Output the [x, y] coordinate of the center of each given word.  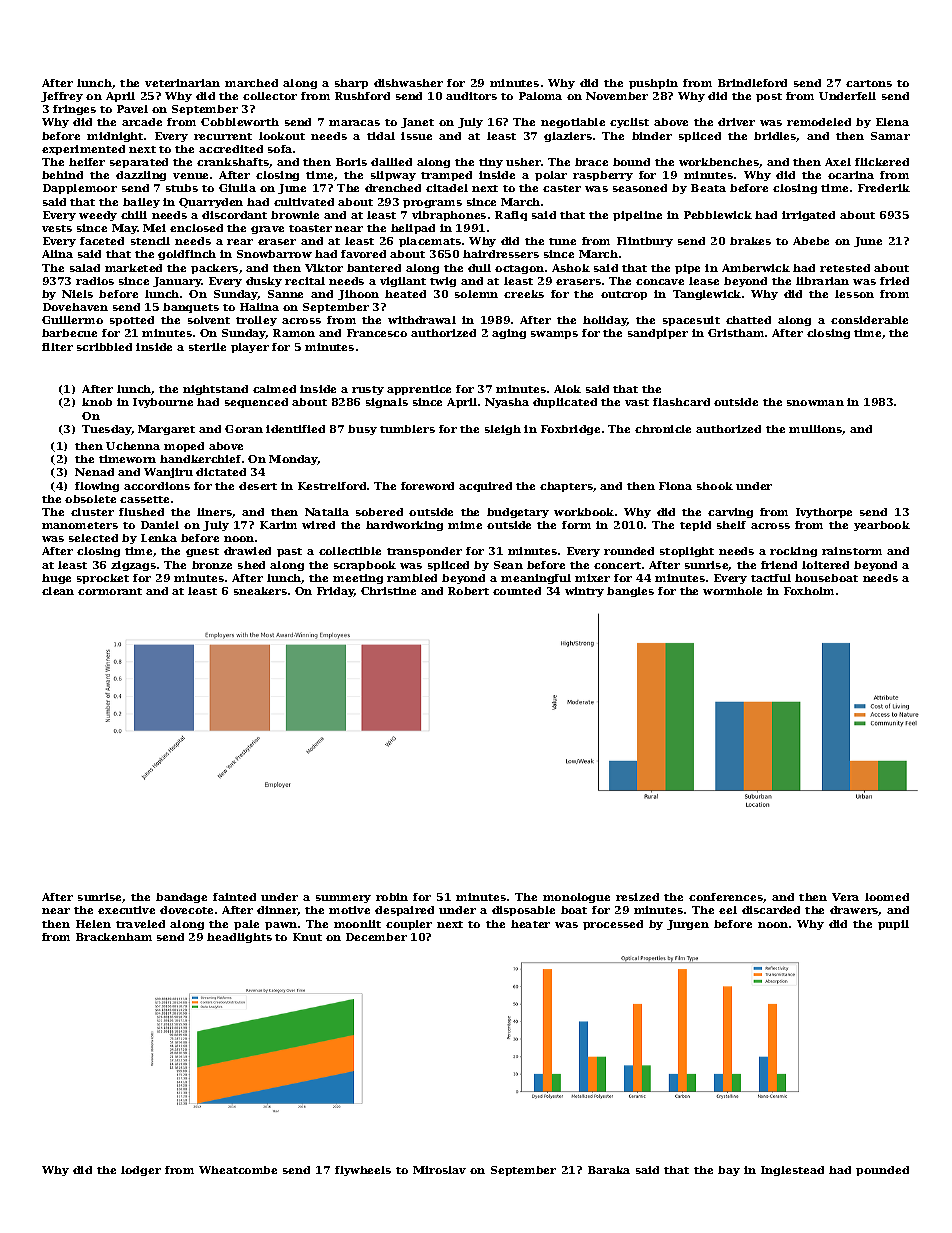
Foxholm [809, 591]
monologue [576, 898]
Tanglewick [707, 295]
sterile [207, 347]
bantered [374, 268]
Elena [892, 122]
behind [62, 175]
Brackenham [114, 937]
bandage [181, 898]
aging [509, 334]
